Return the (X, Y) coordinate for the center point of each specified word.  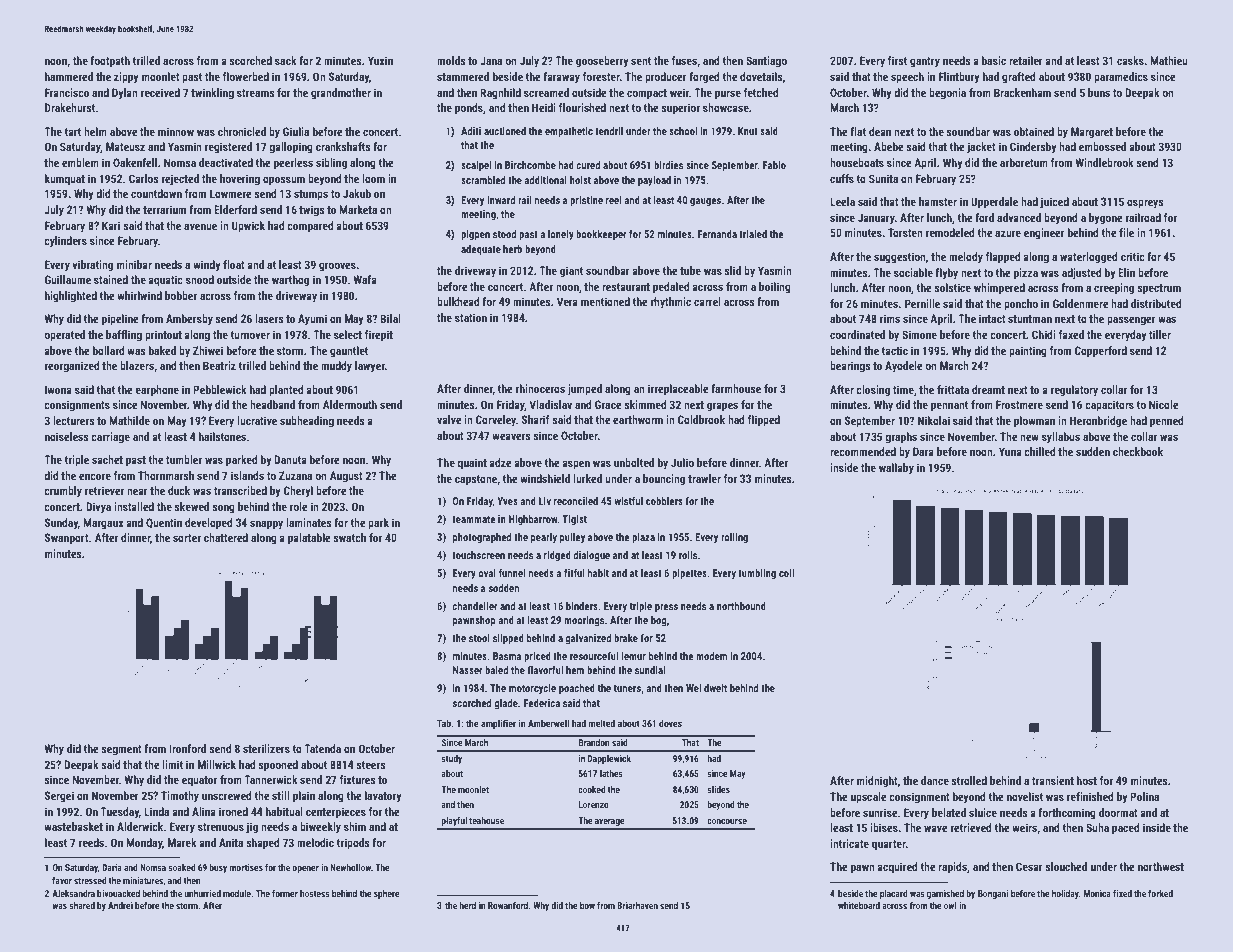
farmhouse (736, 388)
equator (199, 781)
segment (121, 750)
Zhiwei (208, 350)
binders (582, 606)
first (897, 60)
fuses (684, 60)
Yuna (1010, 451)
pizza (1026, 274)
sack (286, 60)
